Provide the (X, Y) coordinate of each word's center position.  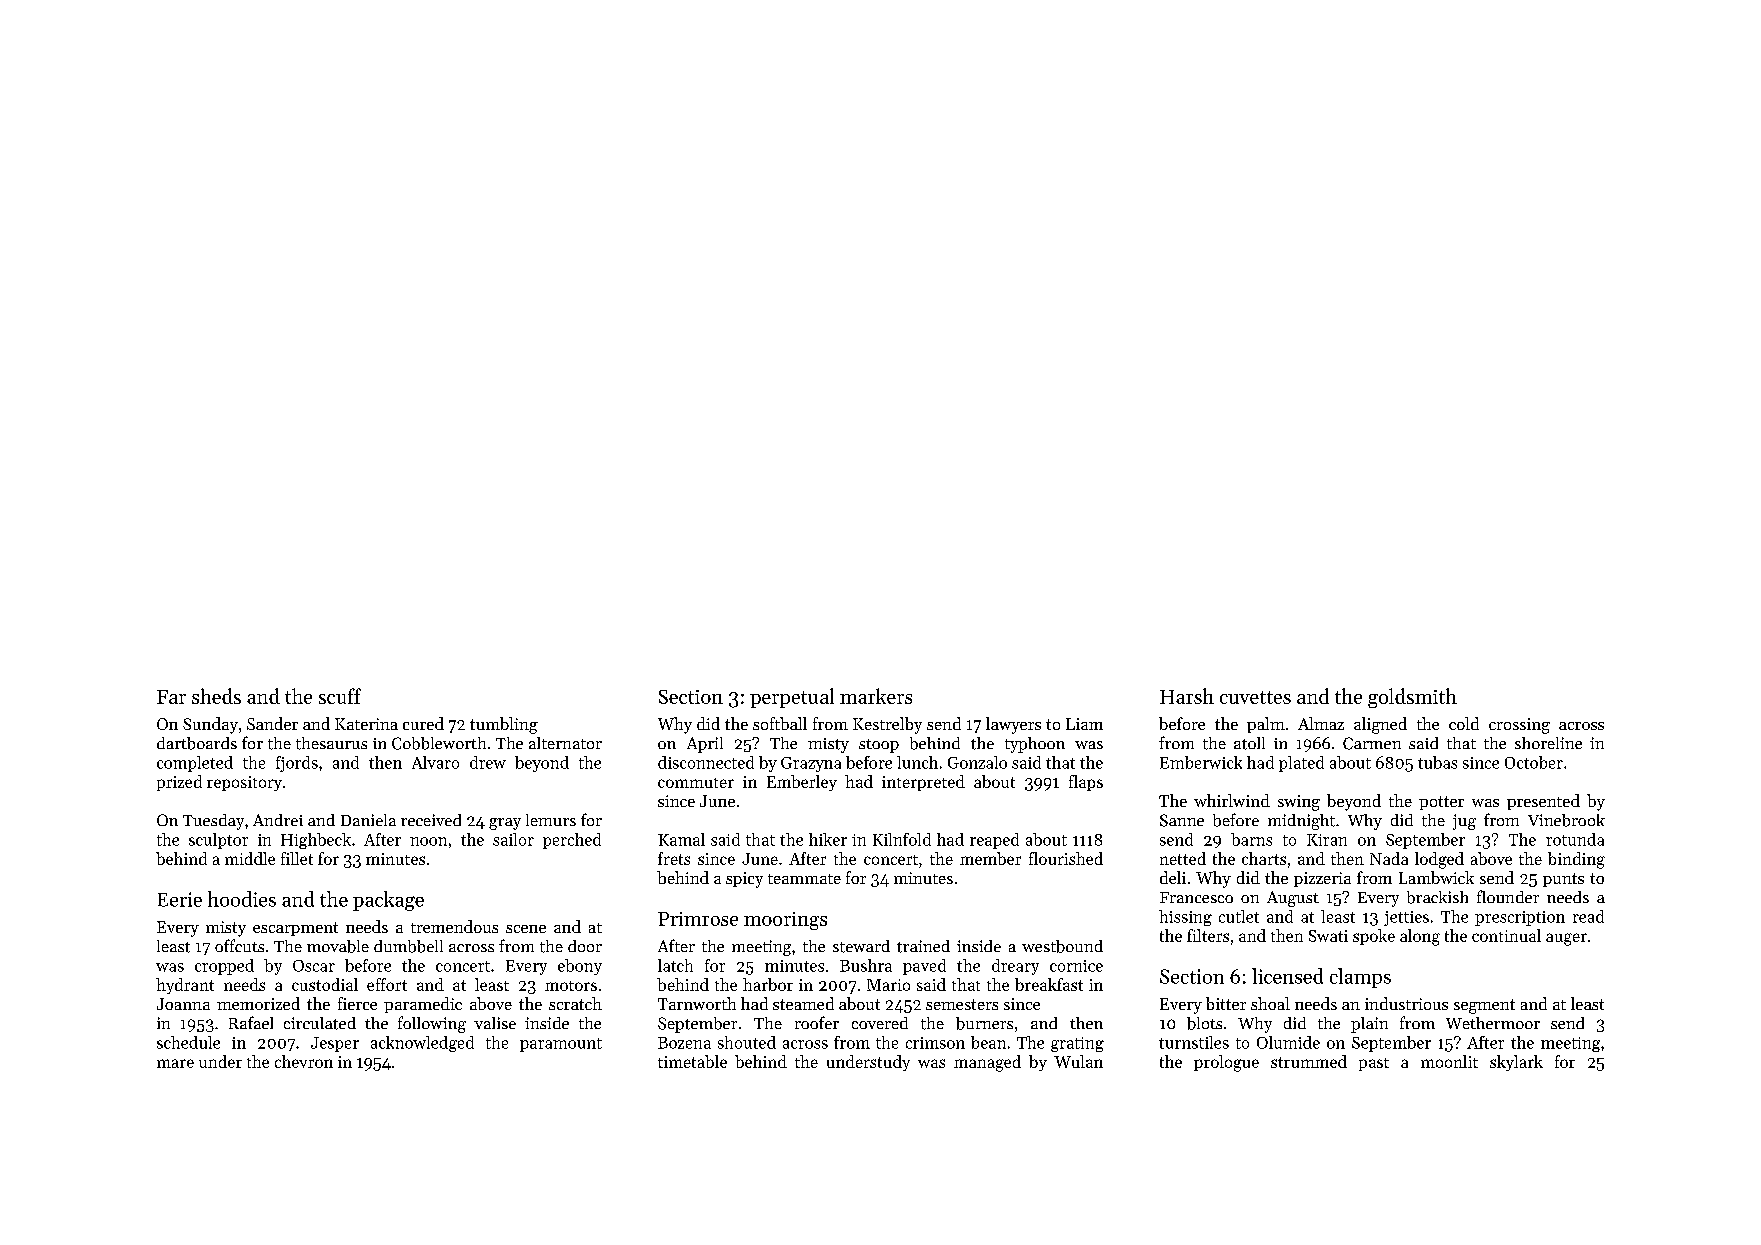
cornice (1076, 966)
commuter (696, 783)
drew (488, 762)
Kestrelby (887, 725)
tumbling (504, 725)
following (432, 1024)
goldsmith (1412, 698)
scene (526, 929)
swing (1299, 803)
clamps (1360, 978)
